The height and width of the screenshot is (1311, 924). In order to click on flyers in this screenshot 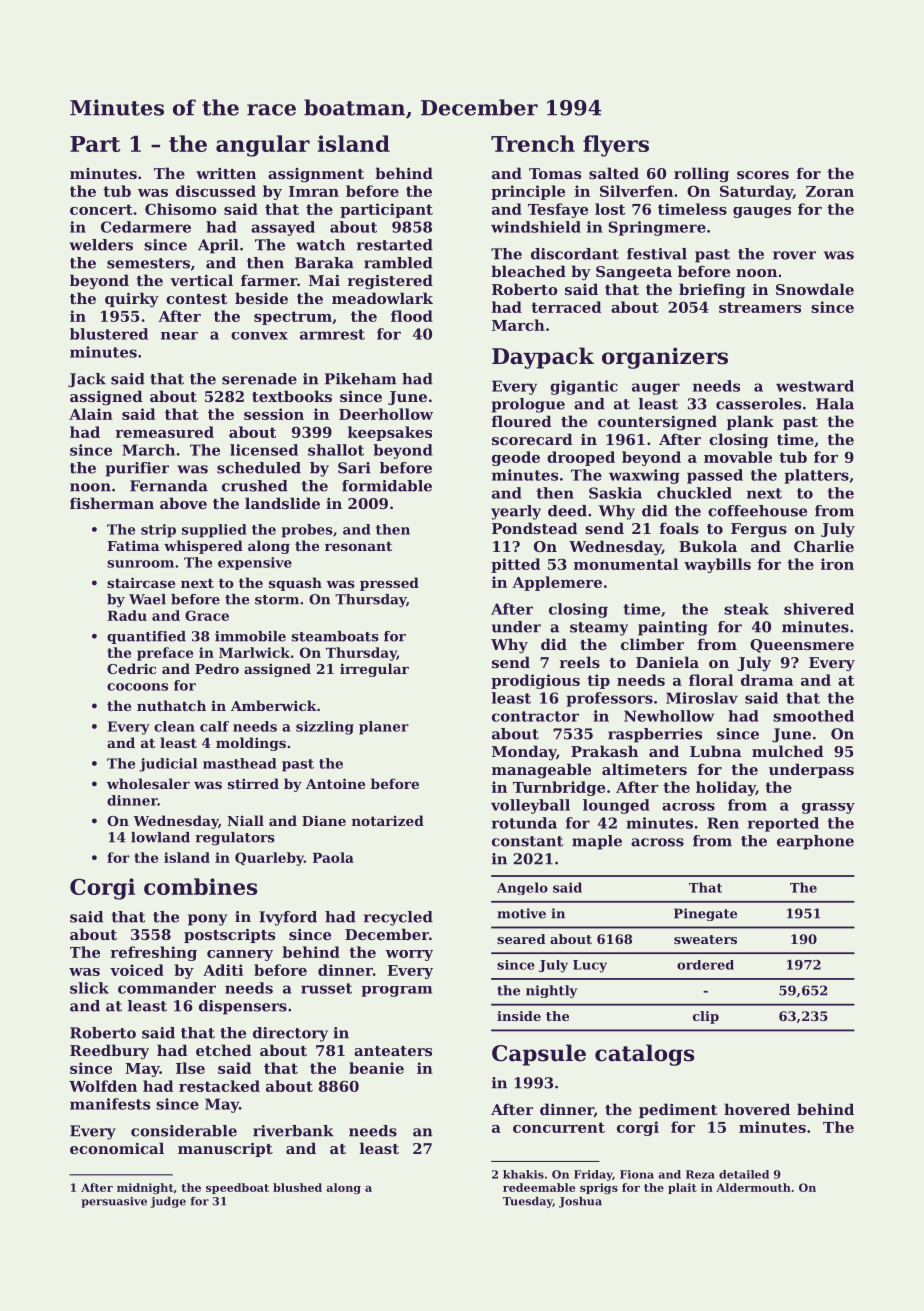, I will do `click(616, 146)`.
